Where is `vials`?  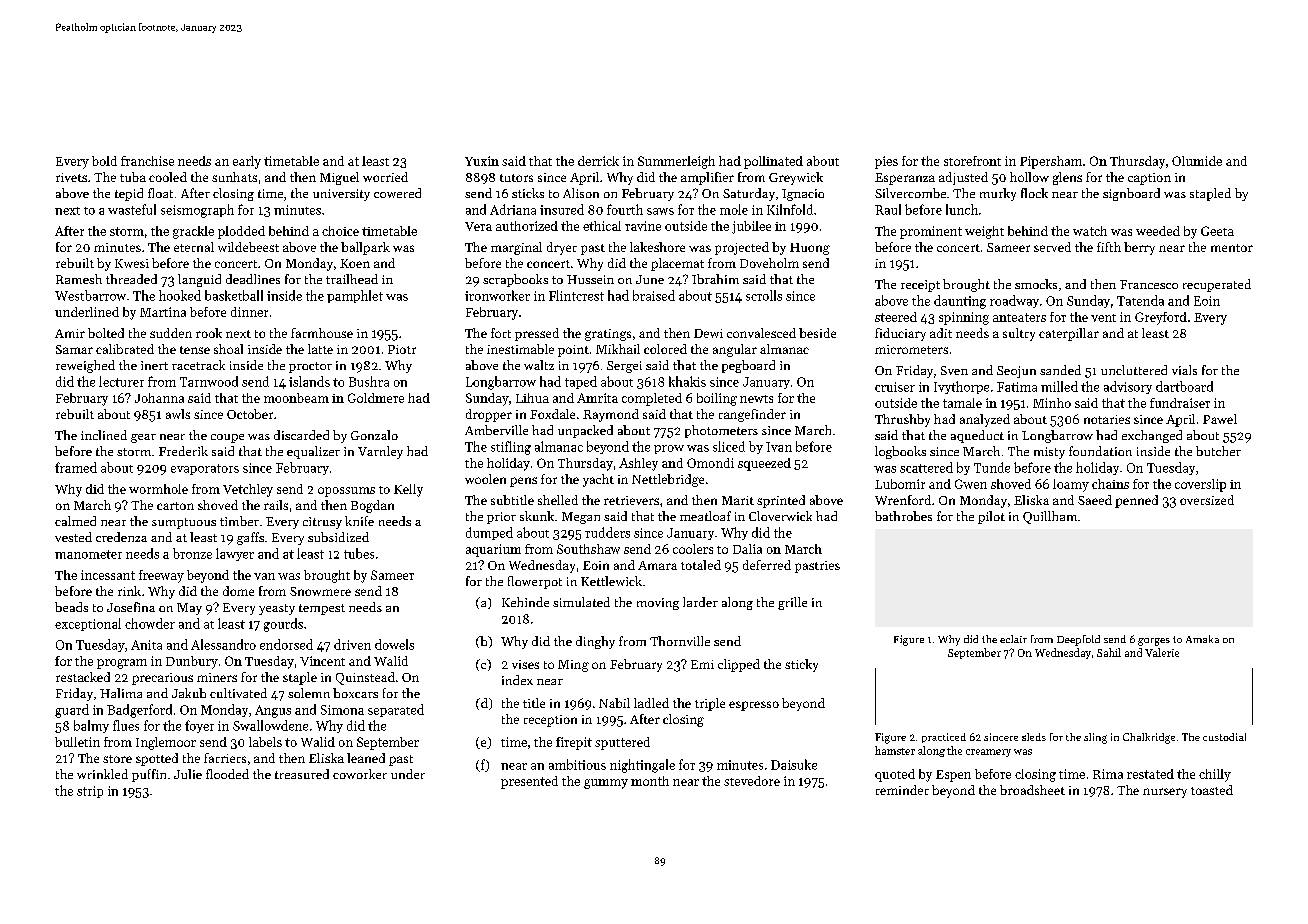 vials is located at coordinates (1184, 370).
